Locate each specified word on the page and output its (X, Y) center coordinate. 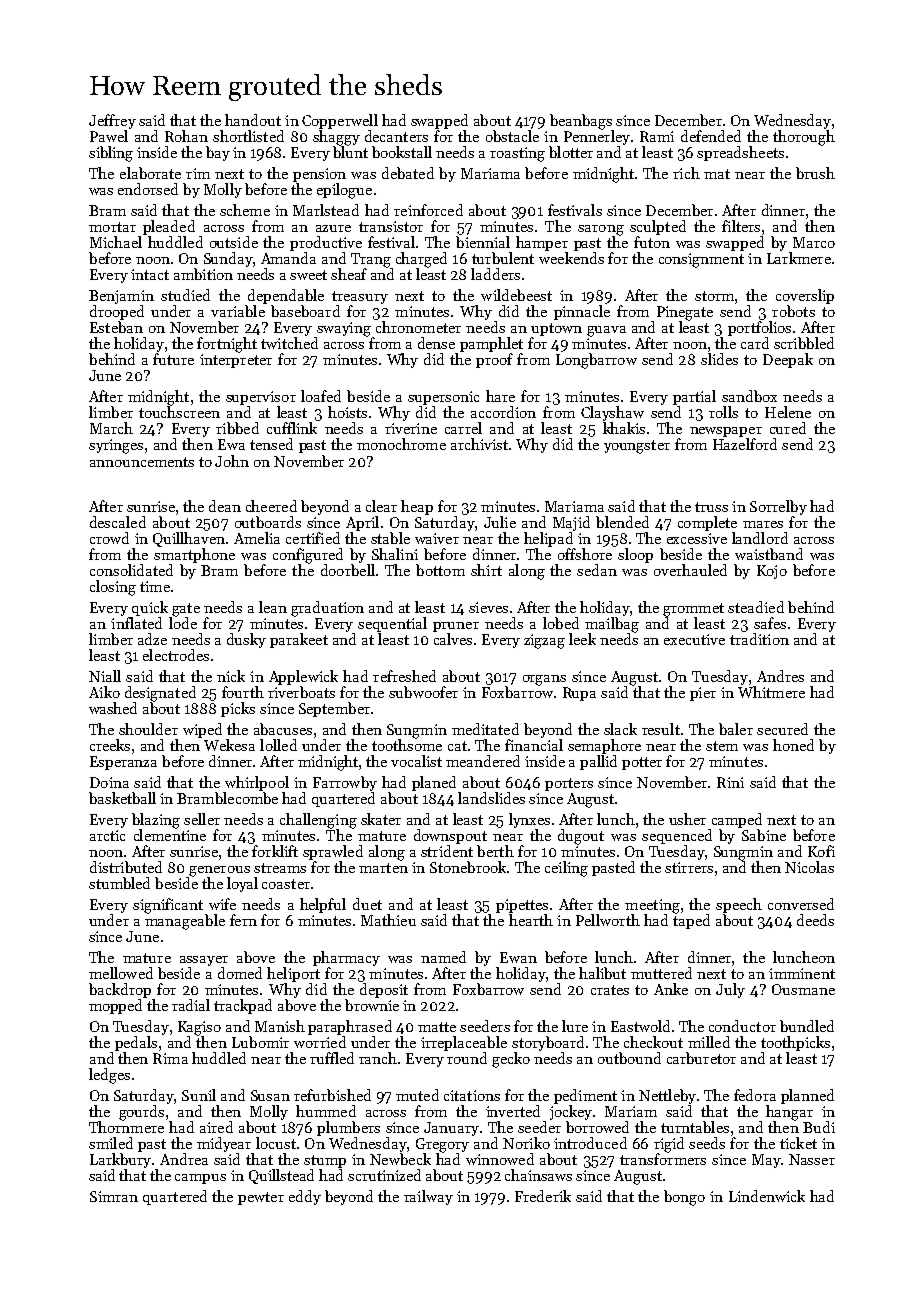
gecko (511, 1060)
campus (200, 1179)
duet (367, 904)
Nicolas (809, 867)
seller (202, 819)
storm (714, 296)
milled (709, 1042)
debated (408, 173)
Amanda (288, 258)
